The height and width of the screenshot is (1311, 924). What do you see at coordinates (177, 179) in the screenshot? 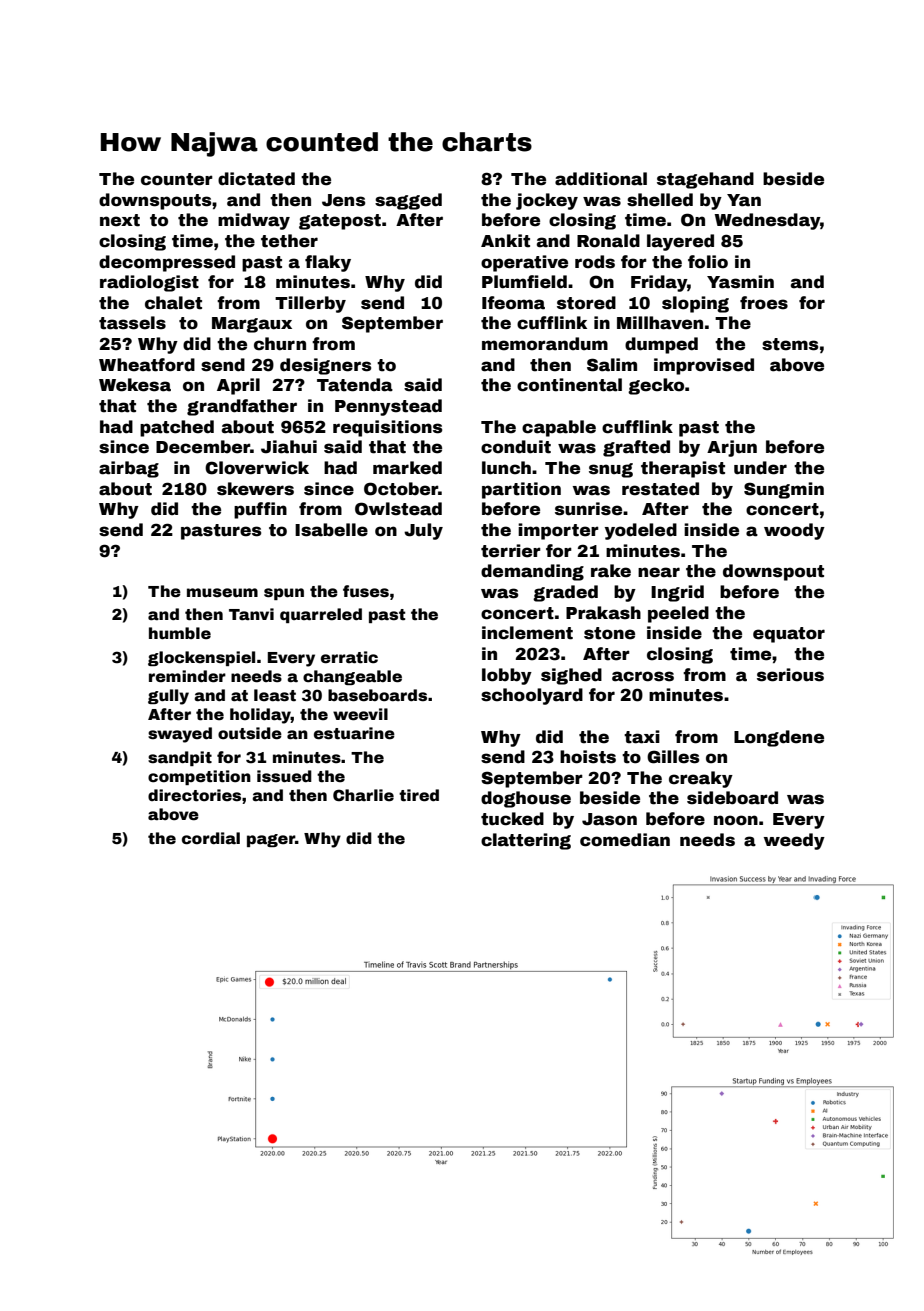
I see `counter` at bounding box center [177, 179].
